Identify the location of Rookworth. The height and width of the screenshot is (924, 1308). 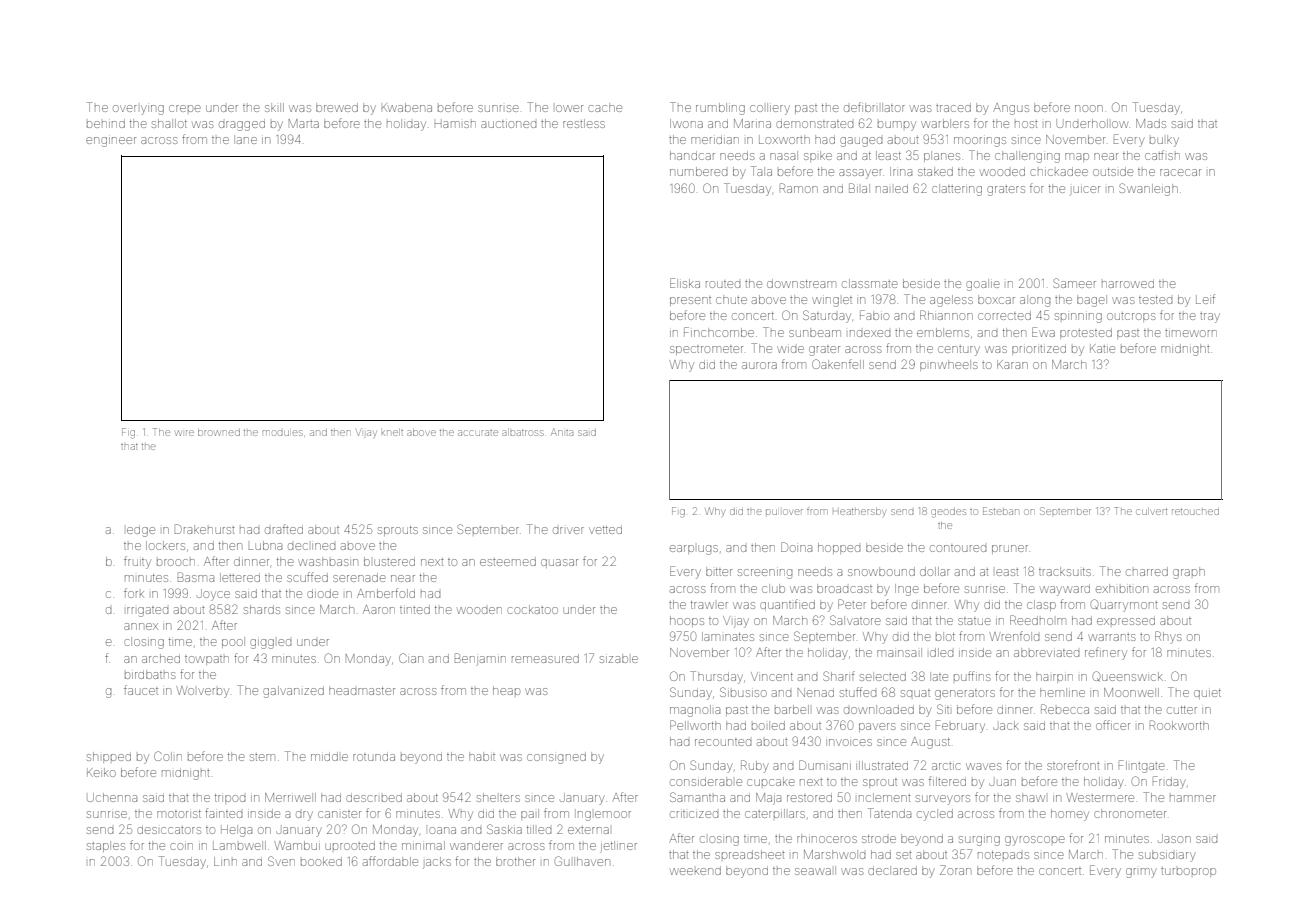
(1179, 725).
